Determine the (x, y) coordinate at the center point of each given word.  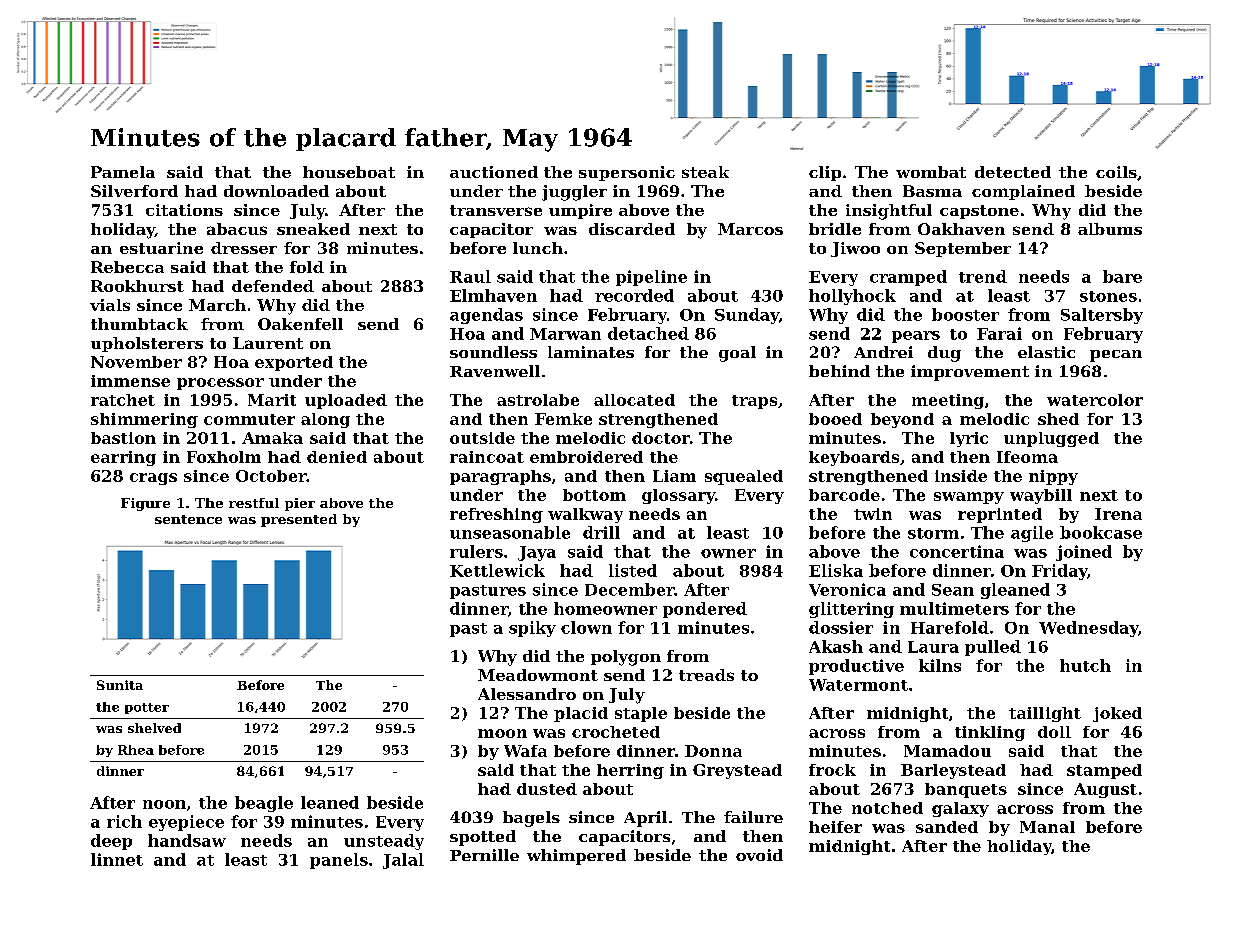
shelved (154, 728)
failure (753, 817)
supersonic (627, 173)
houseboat (349, 172)
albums (1110, 229)
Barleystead (953, 771)
